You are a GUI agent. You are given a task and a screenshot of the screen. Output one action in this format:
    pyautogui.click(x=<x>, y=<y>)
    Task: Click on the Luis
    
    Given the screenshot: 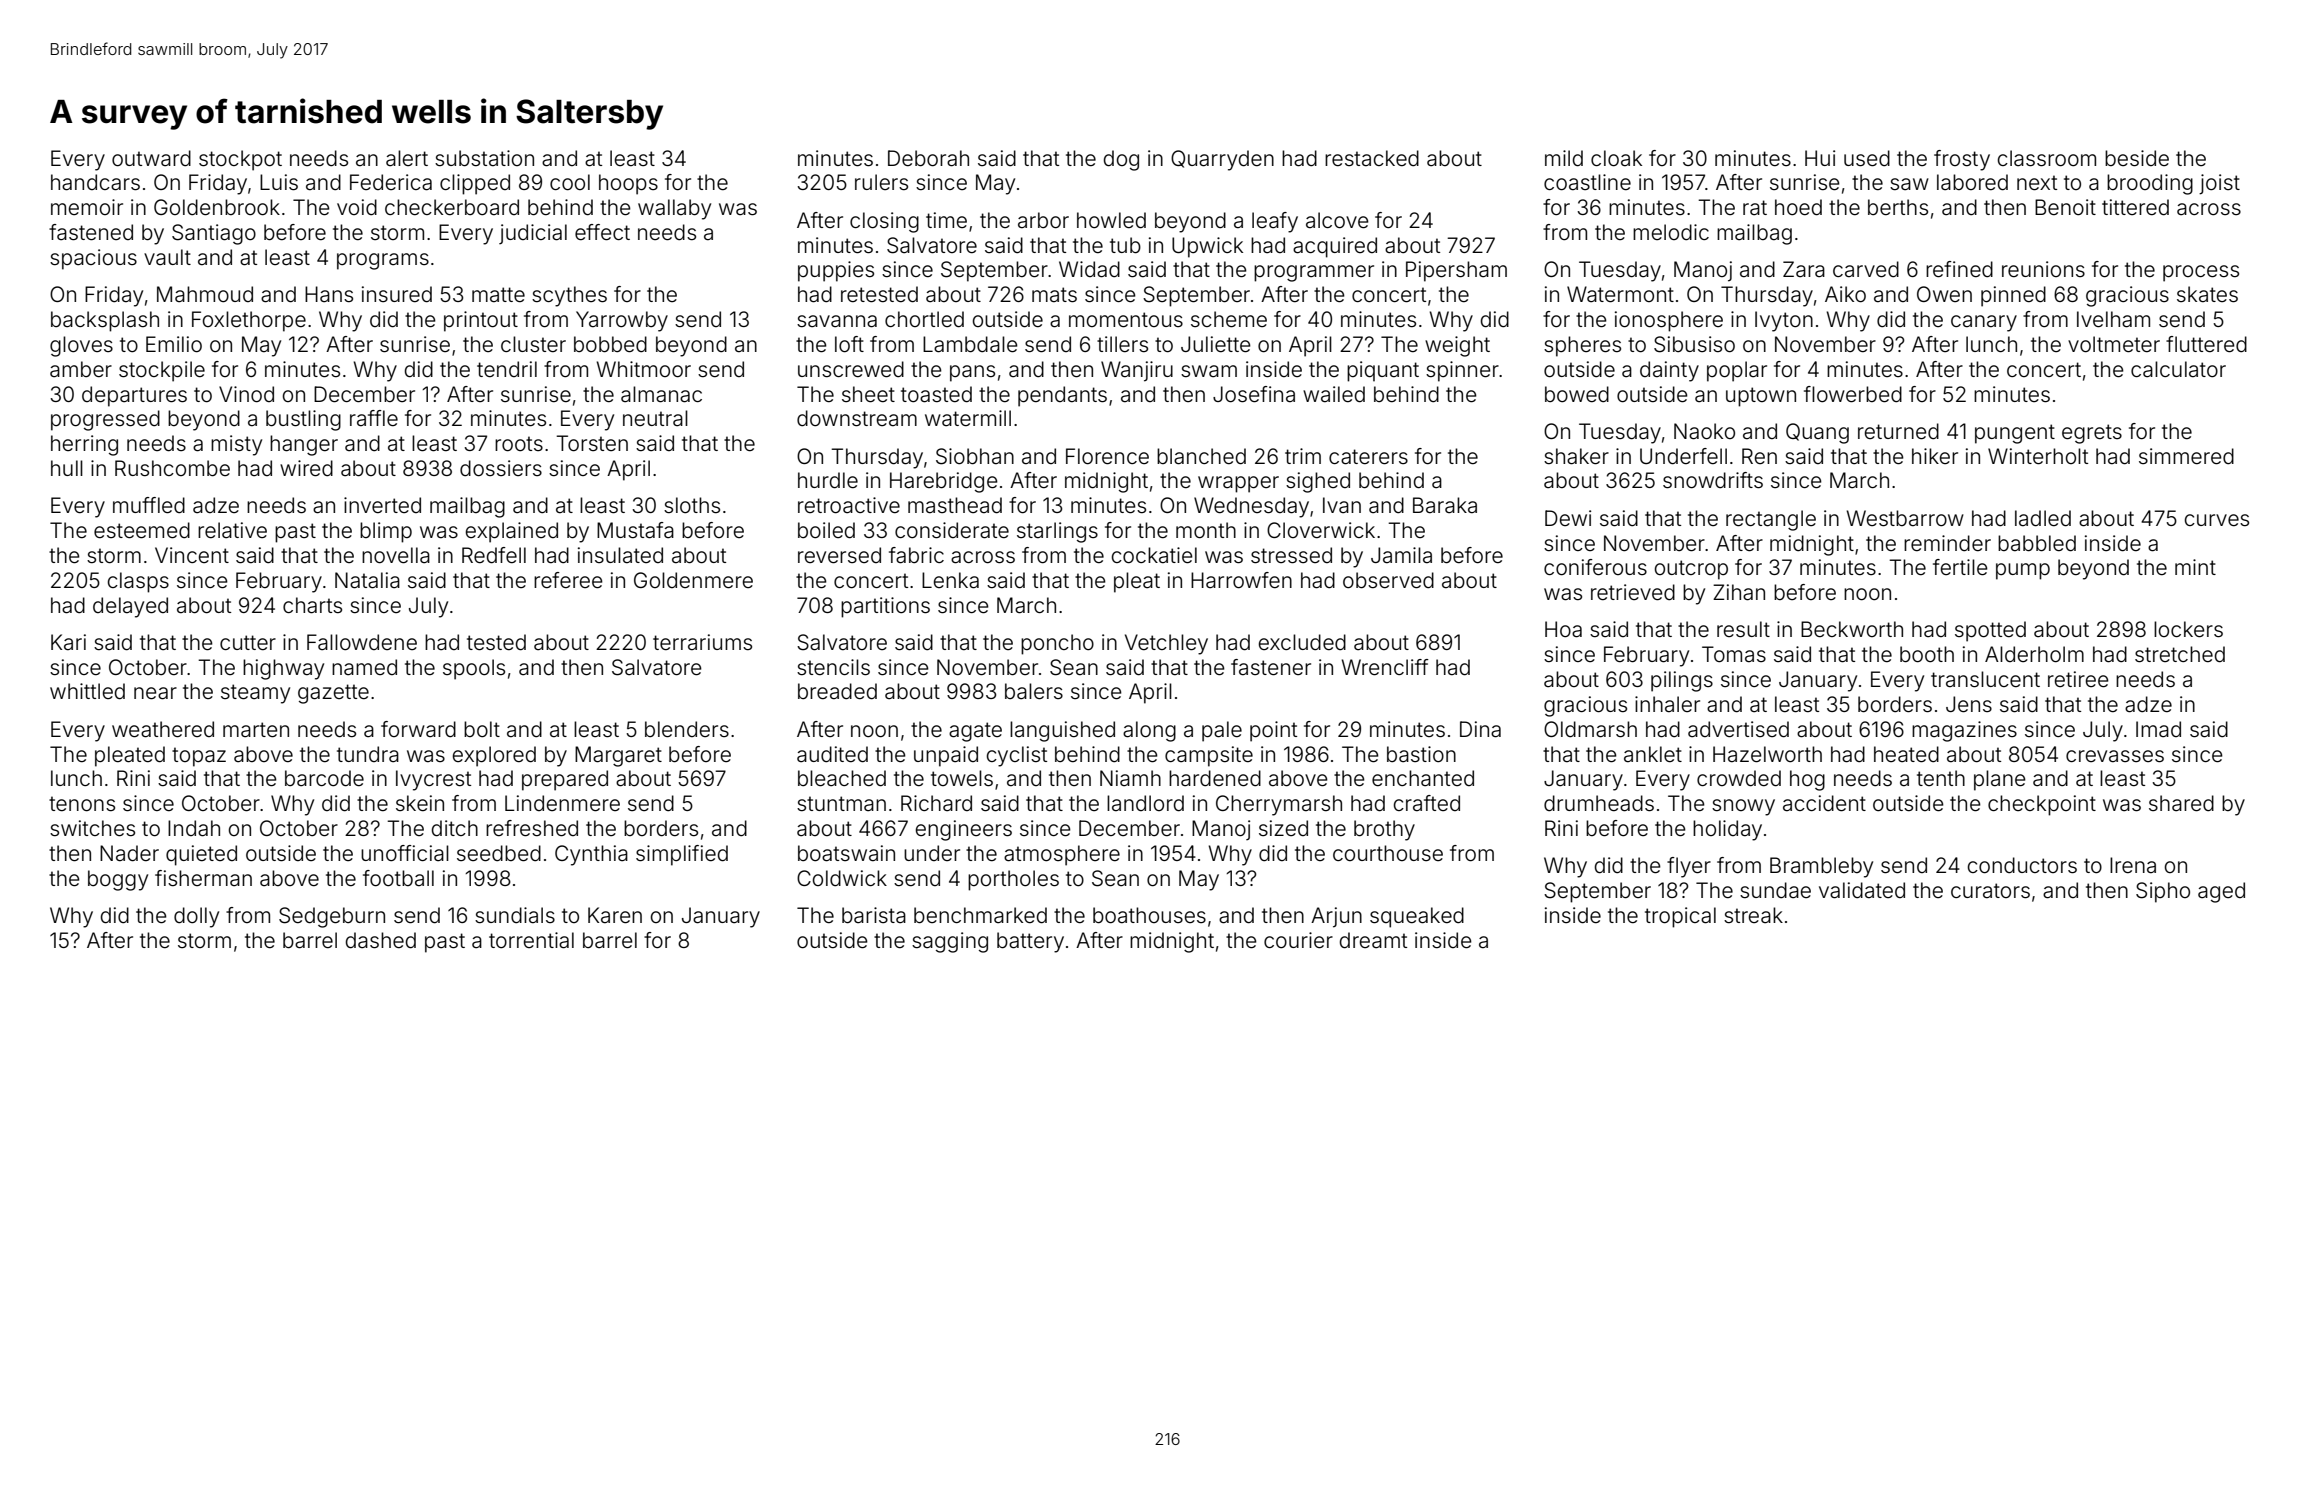 What is the action you would take?
    pyautogui.click(x=279, y=182)
